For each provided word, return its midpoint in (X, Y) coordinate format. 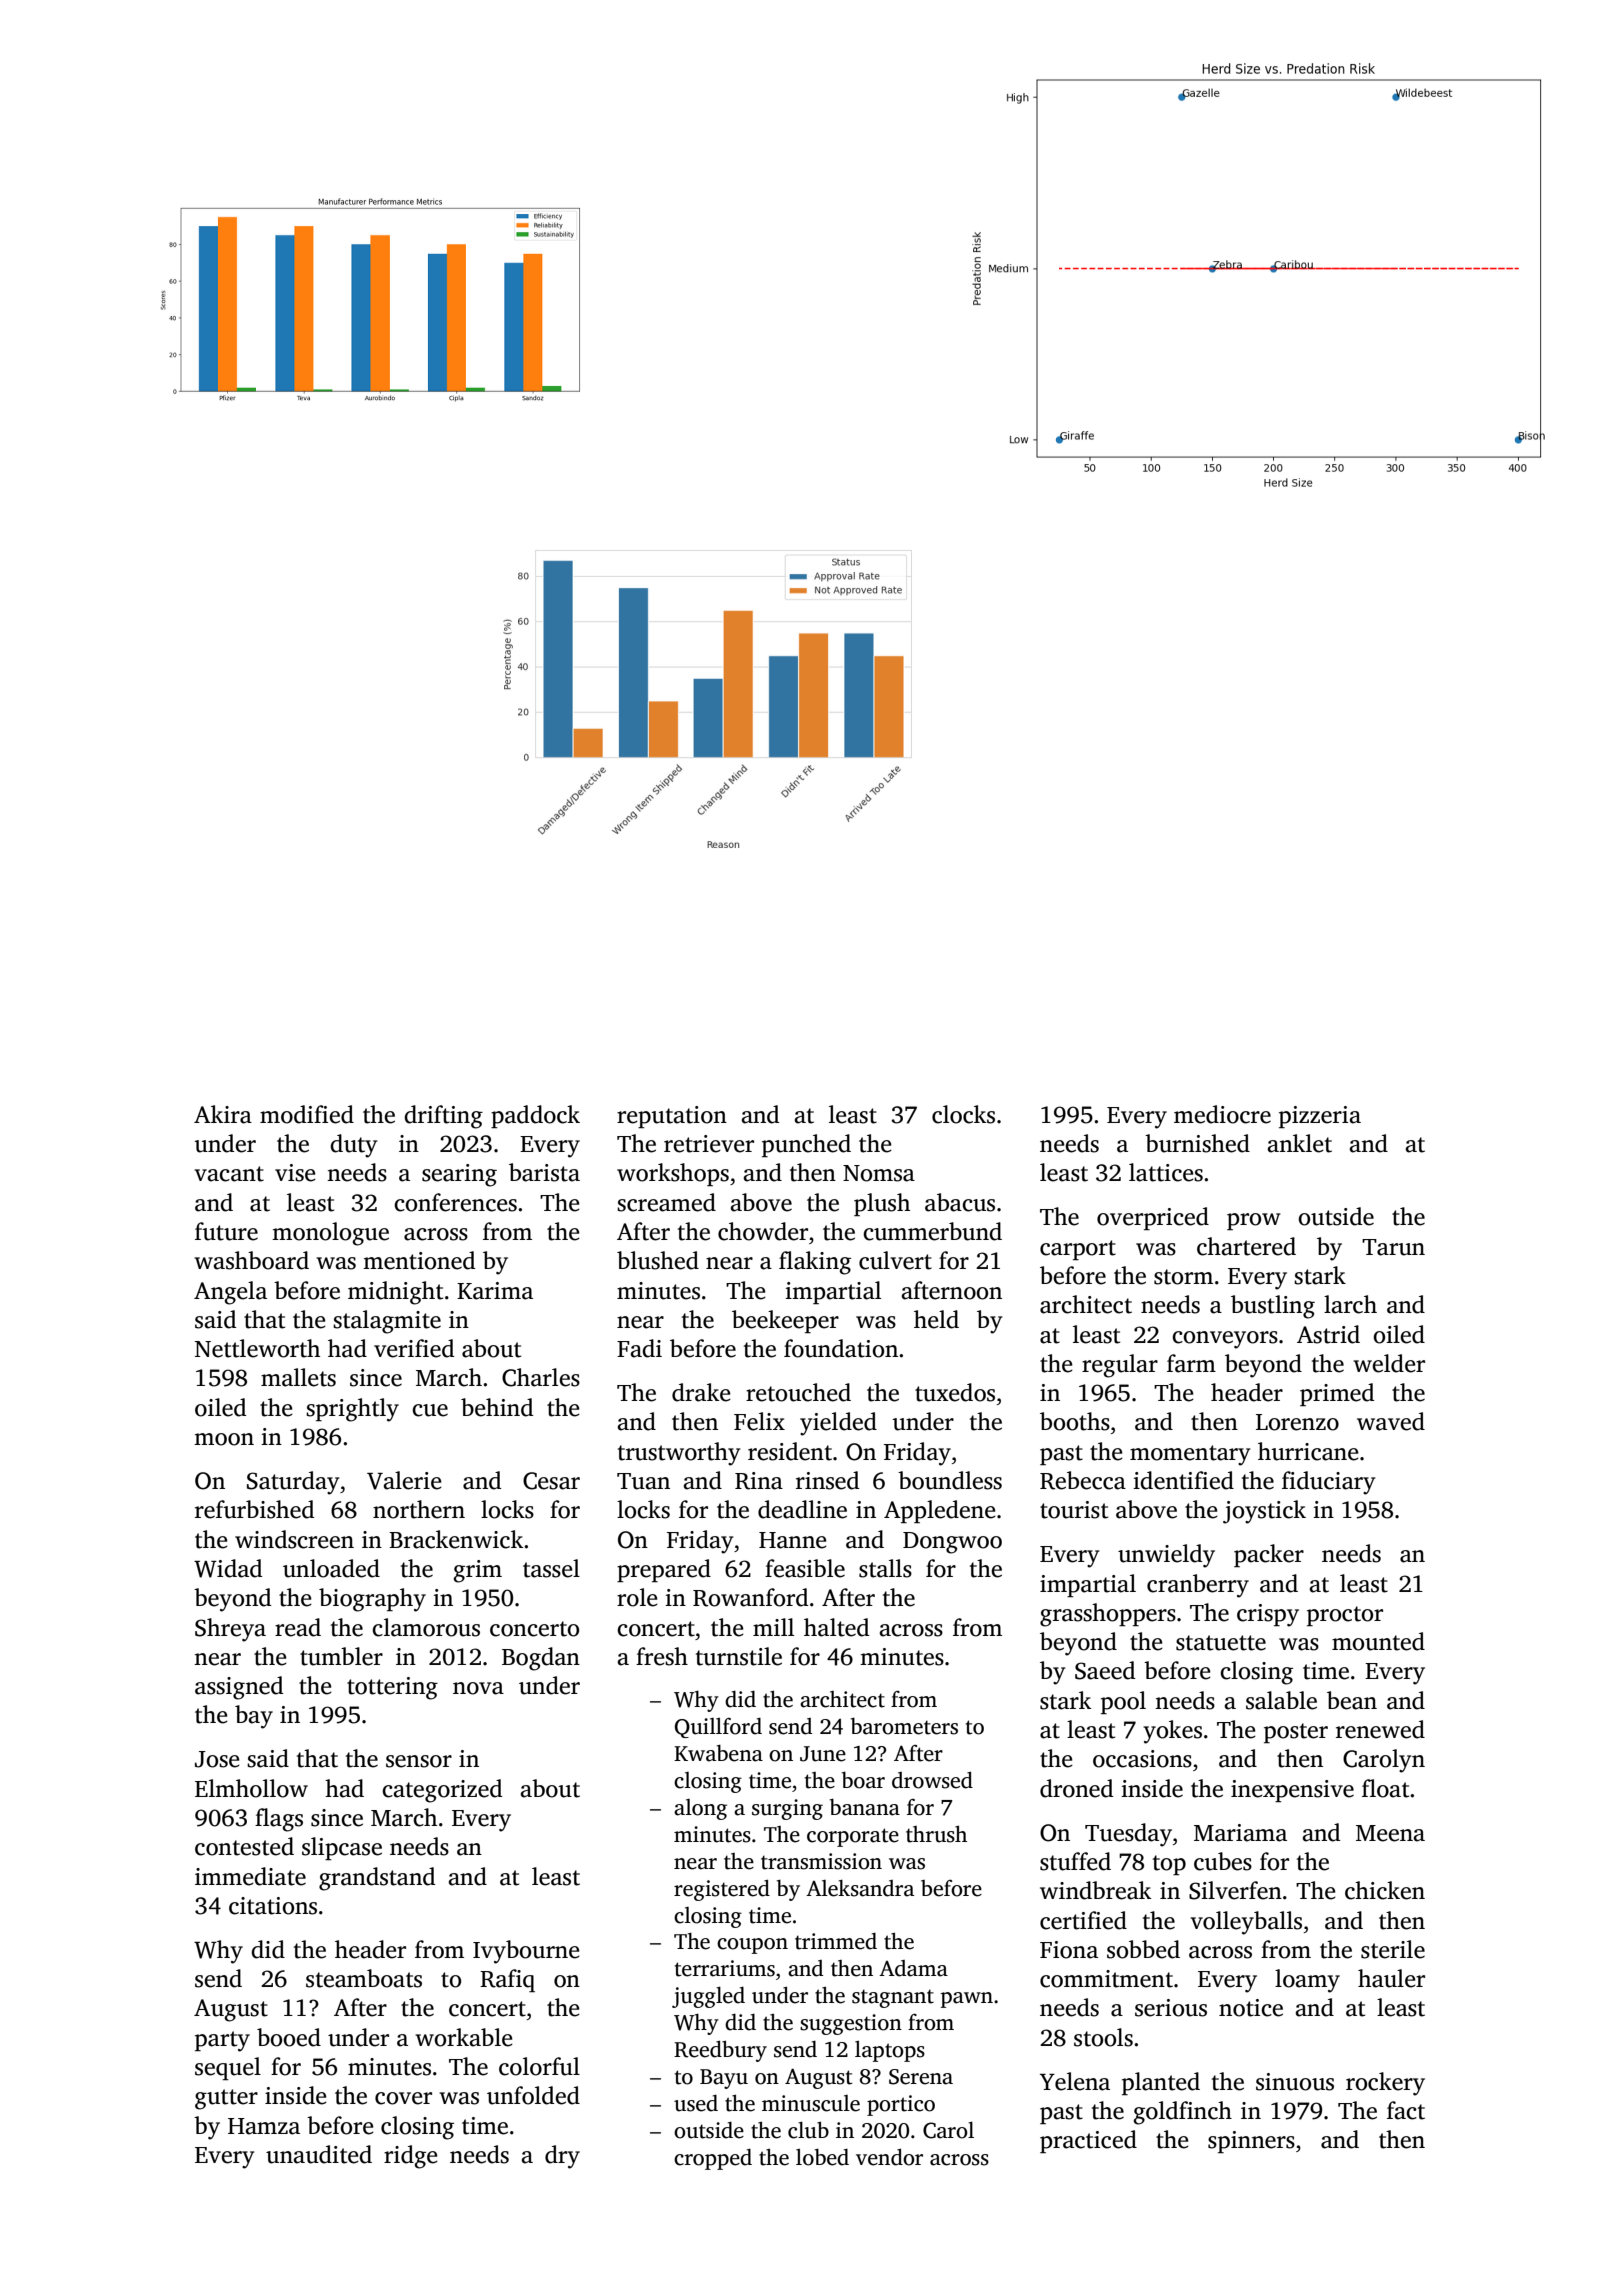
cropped (713, 2159)
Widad (228, 1568)
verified (414, 1348)
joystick (1264, 1512)
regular (1120, 1366)
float (1385, 1788)
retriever (709, 1144)
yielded (838, 1424)
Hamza (264, 2126)
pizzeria (1320, 1117)
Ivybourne (526, 1952)
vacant (229, 1174)
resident (790, 1451)
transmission (821, 1861)
